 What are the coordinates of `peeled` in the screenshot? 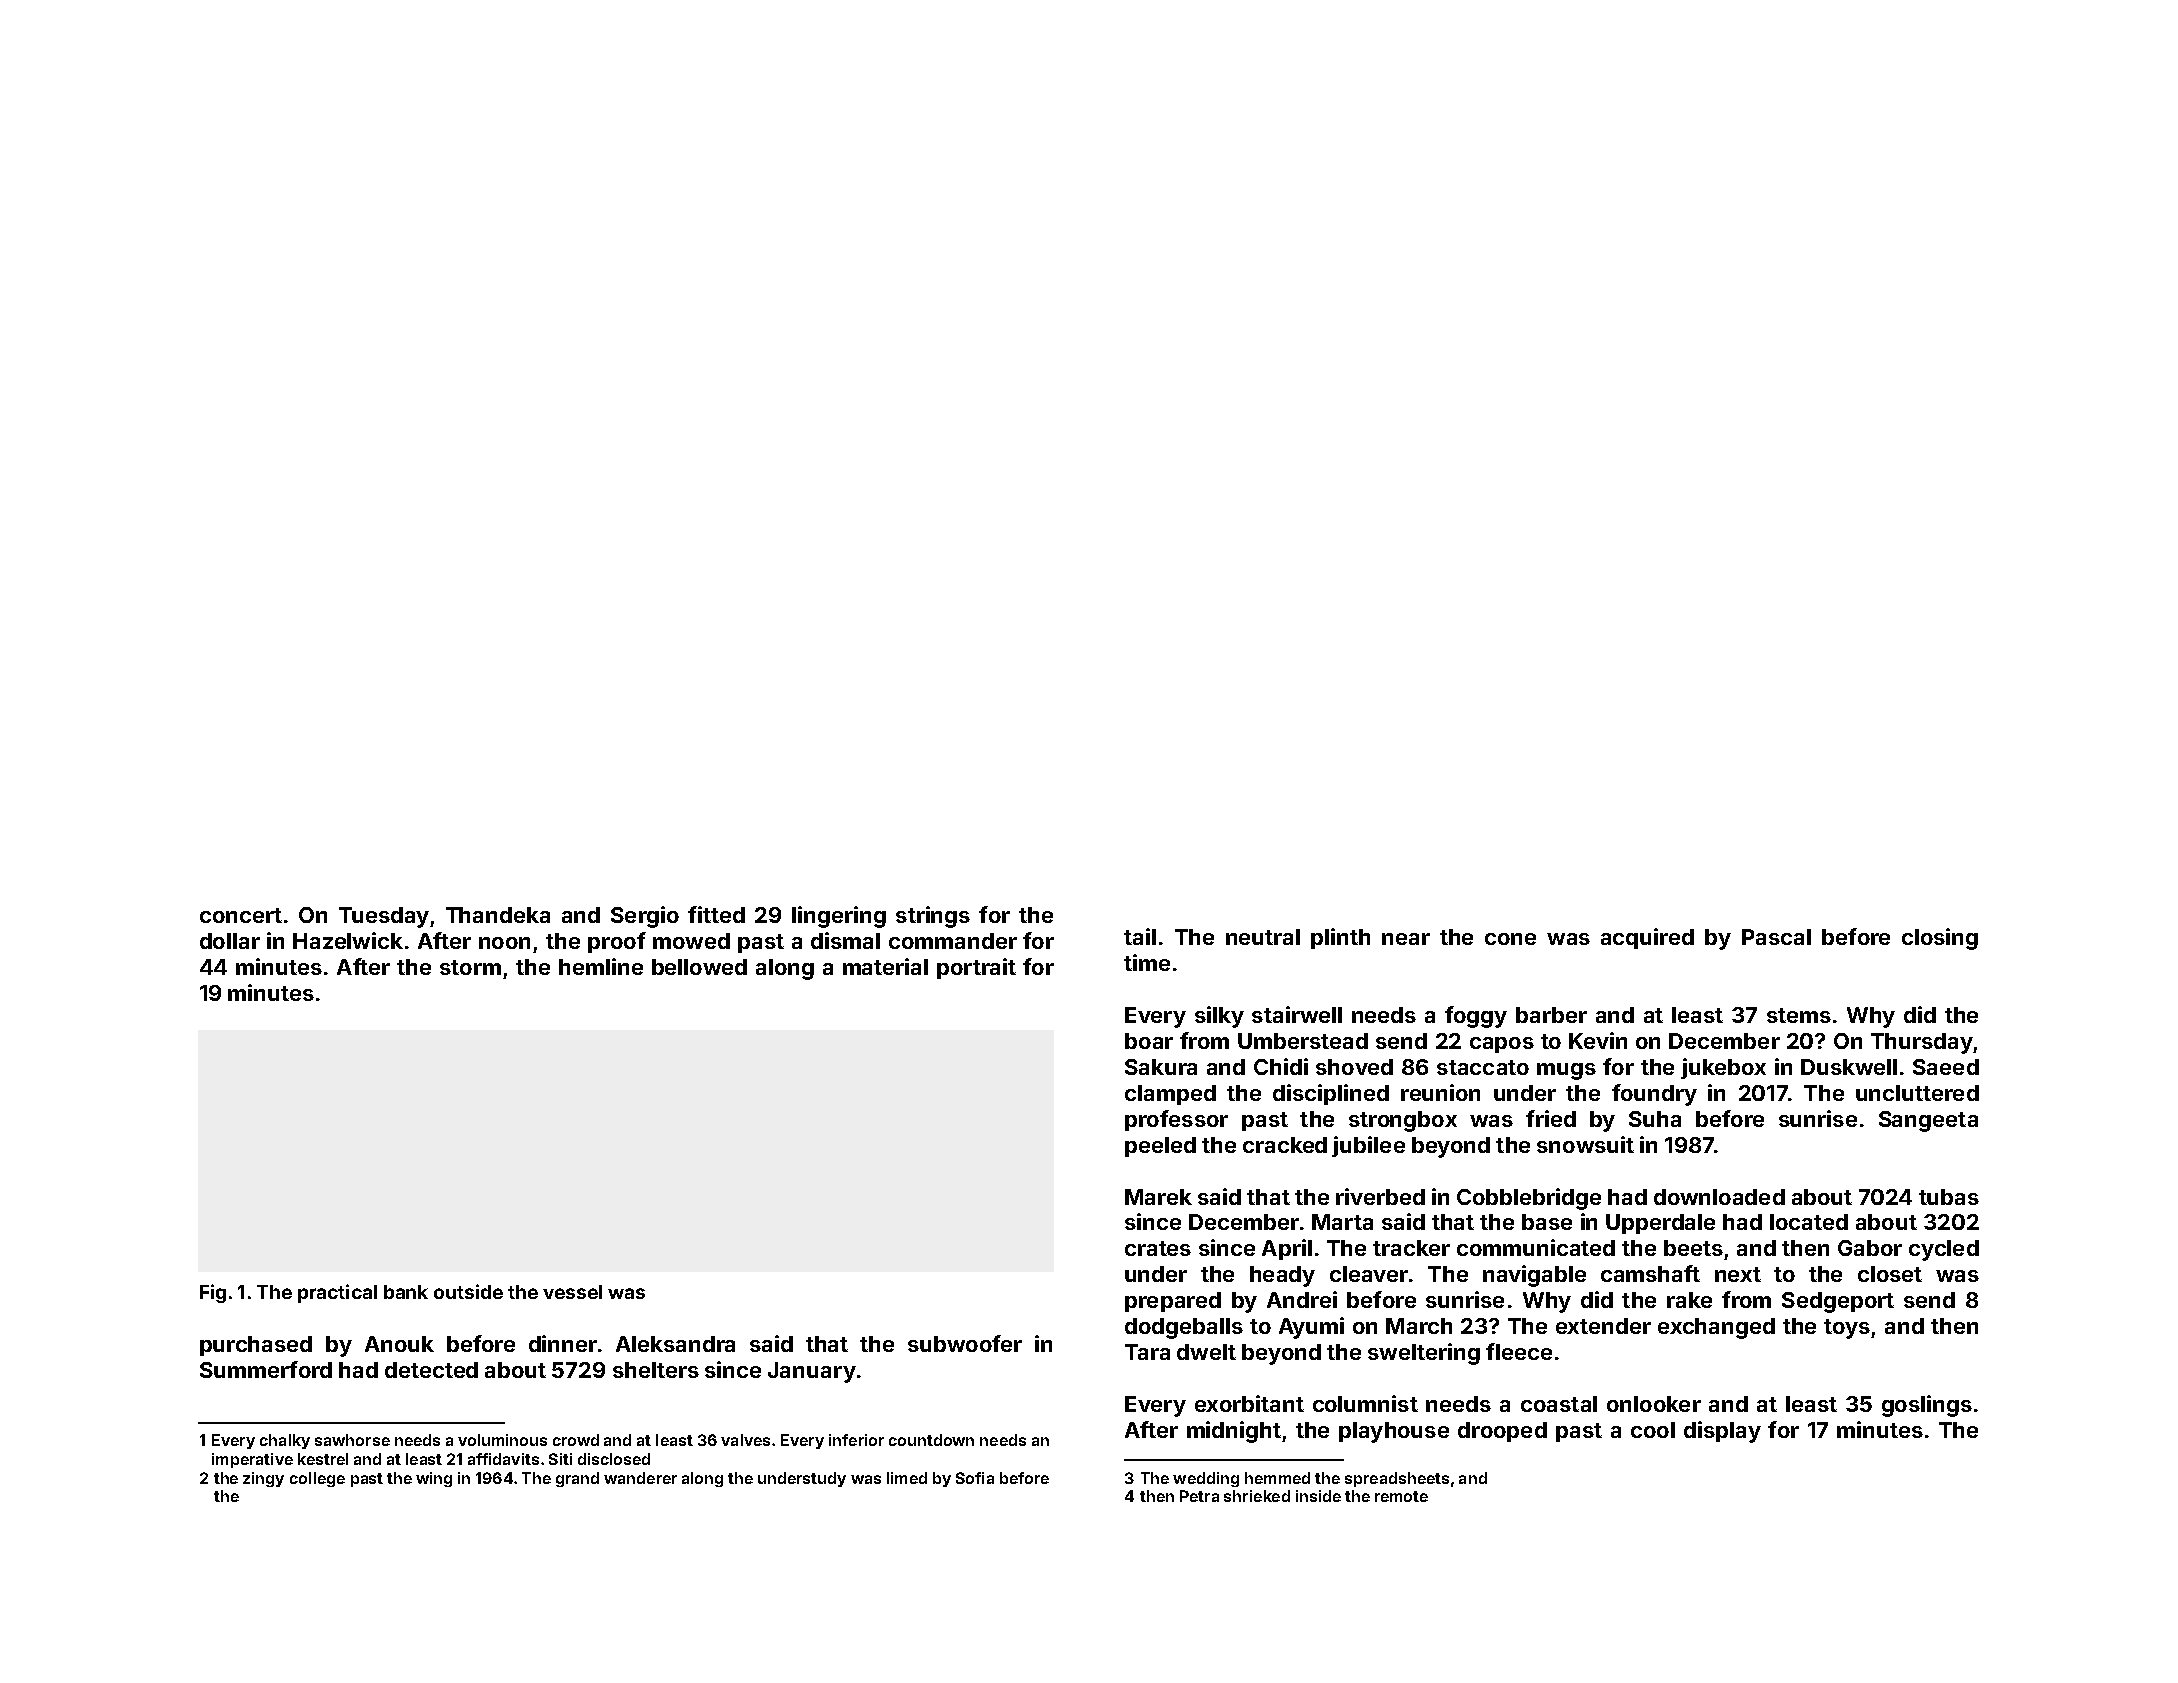 It's located at (1160, 1147).
